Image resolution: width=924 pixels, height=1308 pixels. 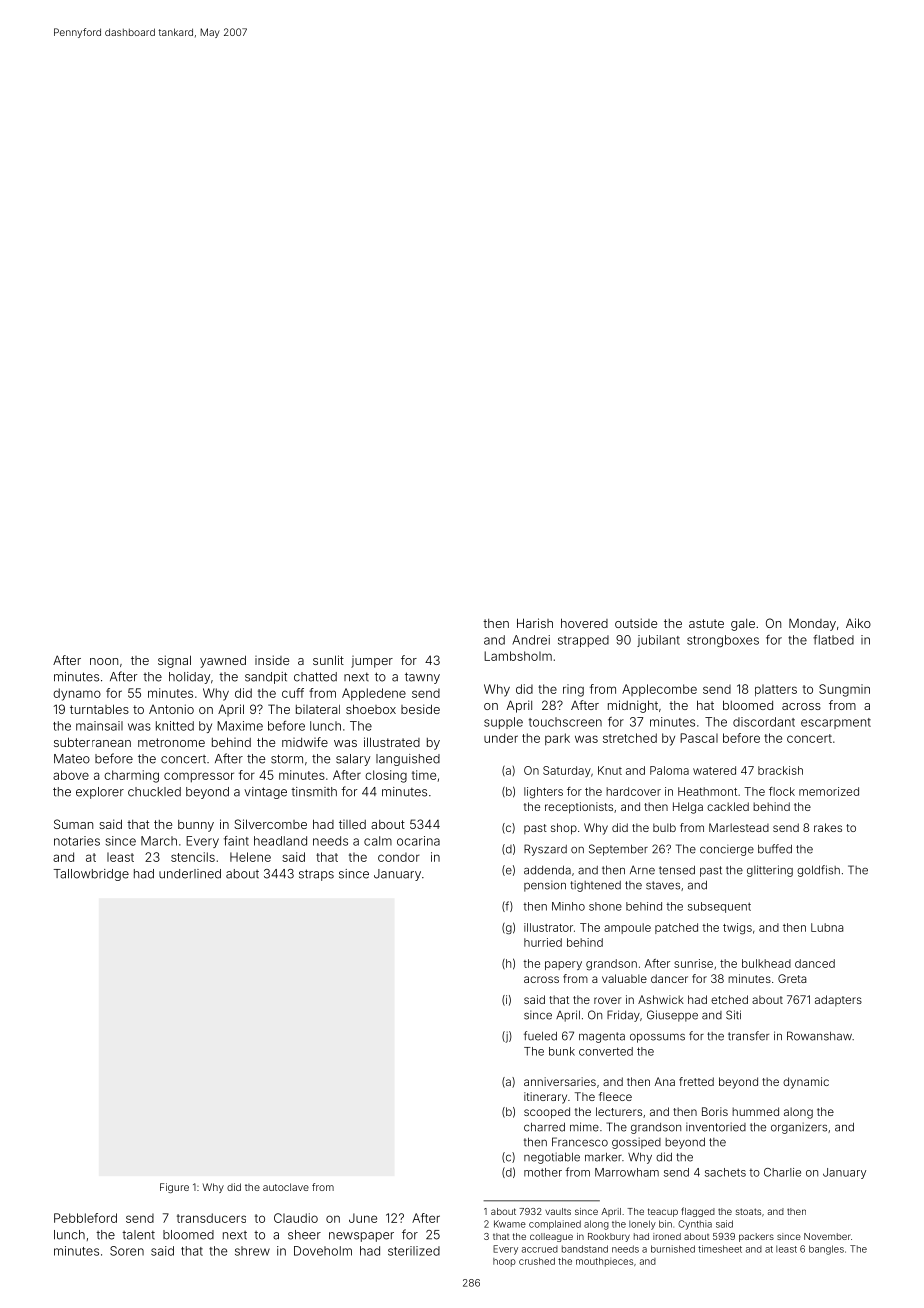 What do you see at coordinates (540, 1249) in the image?
I see `accrued` at bounding box center [540, 1249].
